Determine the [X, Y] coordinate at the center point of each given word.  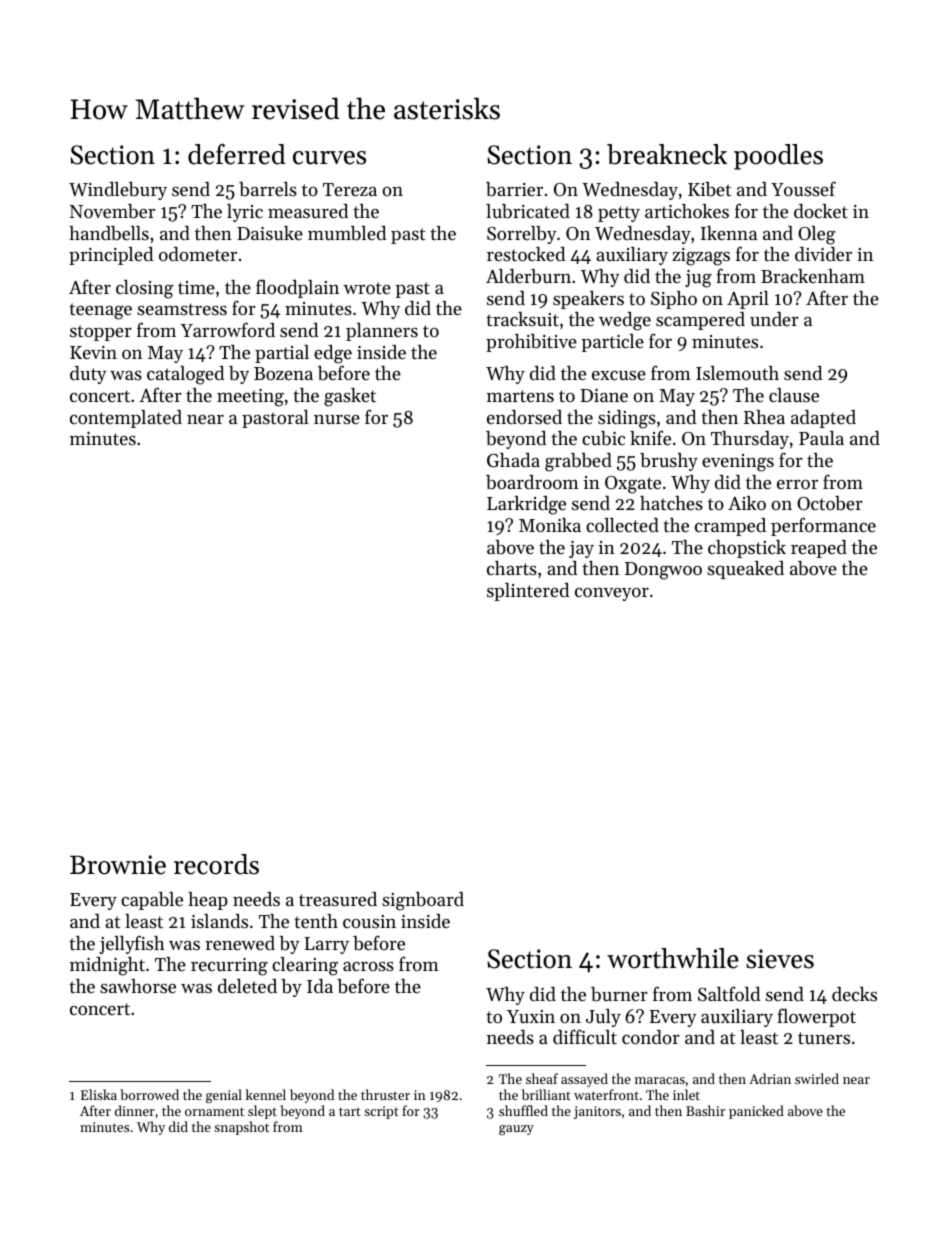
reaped [819, 549]
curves [329, 158]
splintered [528, 592]
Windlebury [118, 191]
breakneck [667, 154]
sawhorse [138, 986]
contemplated [126, 419]
